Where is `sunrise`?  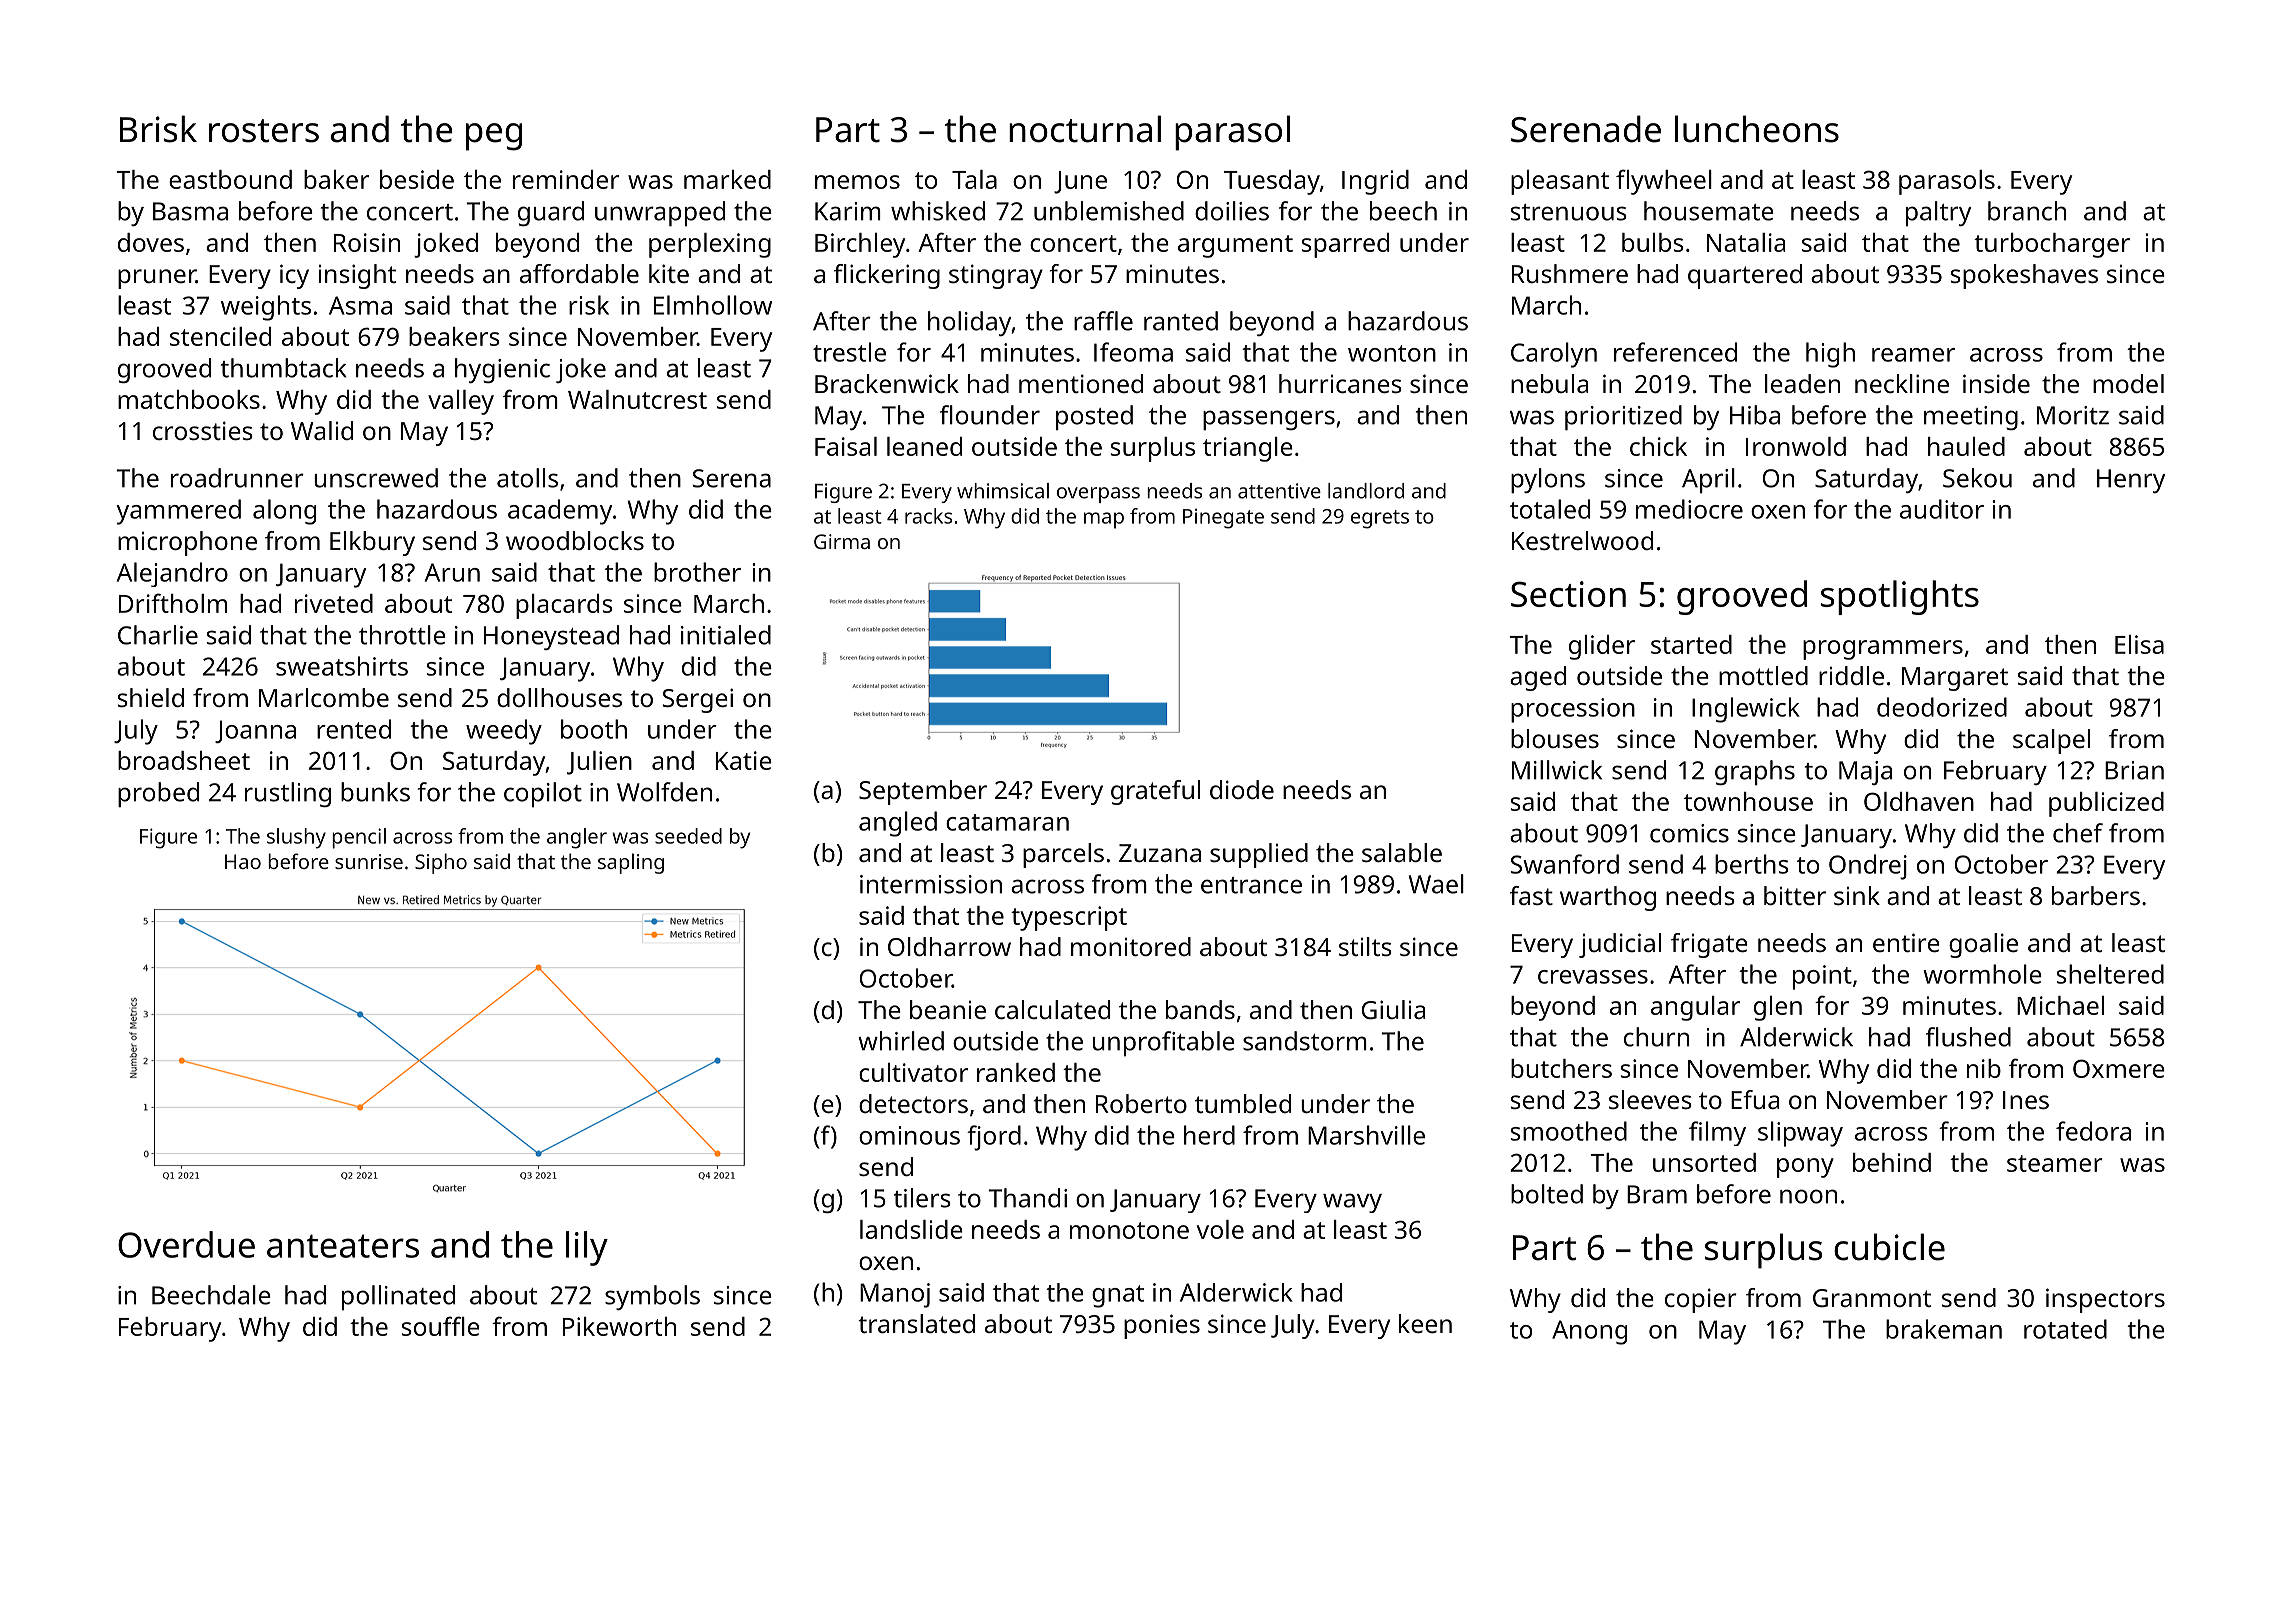
sunrise is located at coordinates (369, 861).
